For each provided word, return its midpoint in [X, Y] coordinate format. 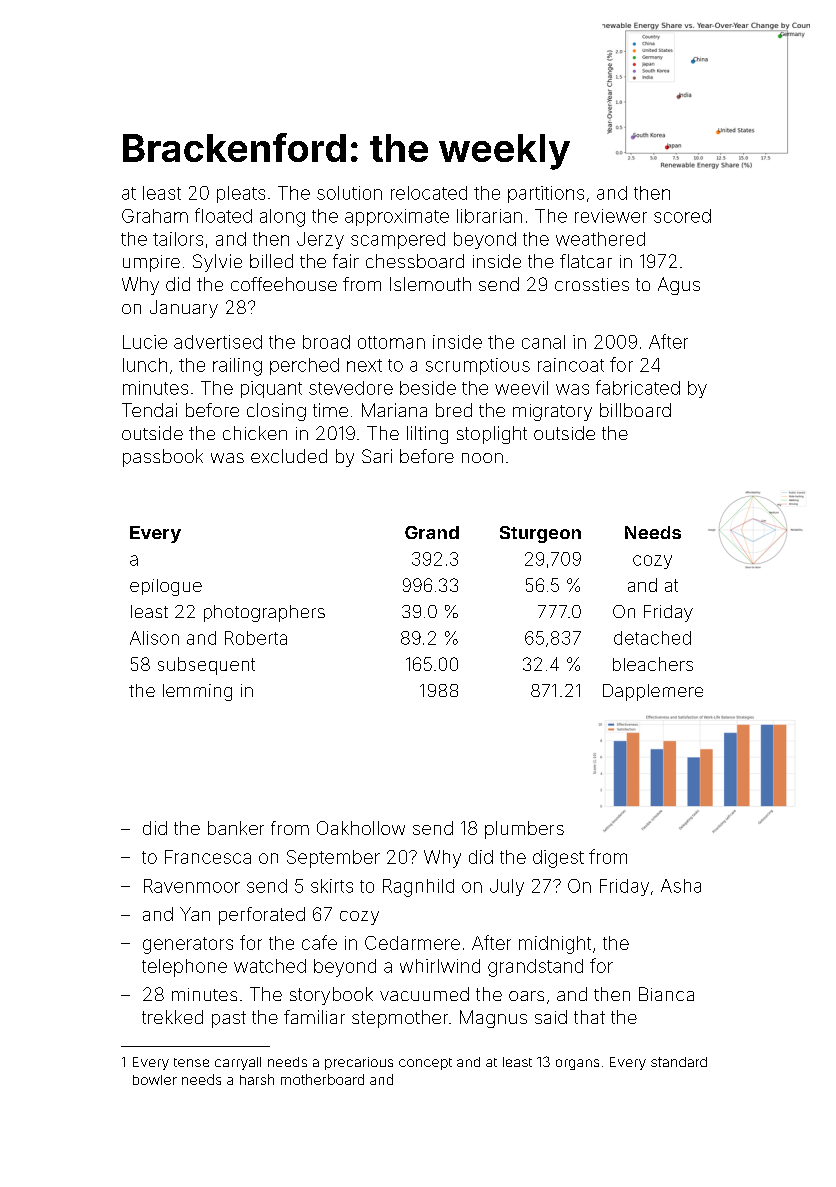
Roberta [256, 638]
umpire [151, 263]
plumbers [524, 830]
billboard [635, 410]
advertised [218, 342]
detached [652, 638]
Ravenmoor [192, 886]
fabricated [638, 387]
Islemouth [430, 284]
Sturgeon [540, 534]
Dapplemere [653, 692]
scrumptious [478, 366]
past [229, 1019]
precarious [359, 1063]
